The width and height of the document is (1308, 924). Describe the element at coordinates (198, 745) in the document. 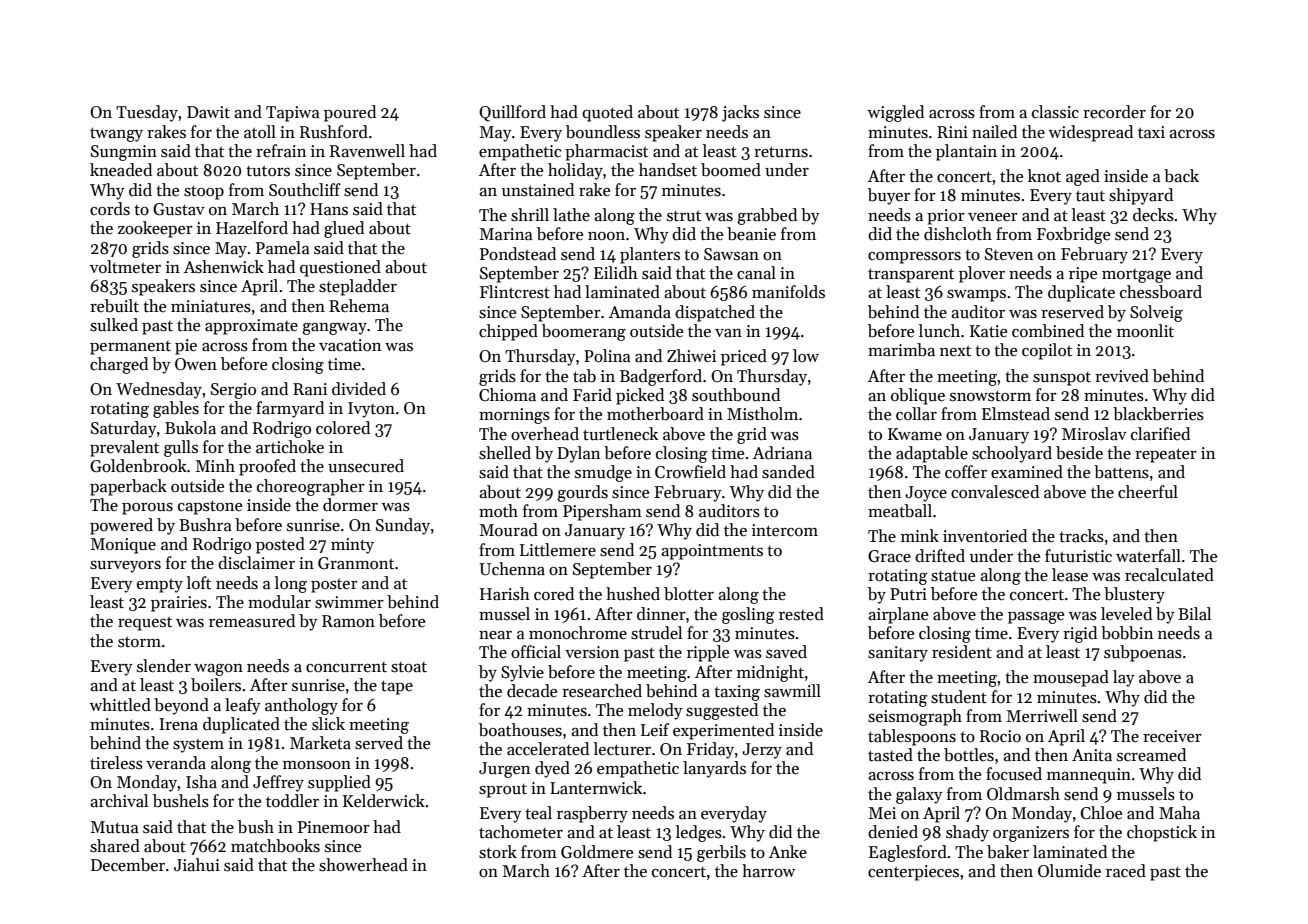

I see `system` at that location.
